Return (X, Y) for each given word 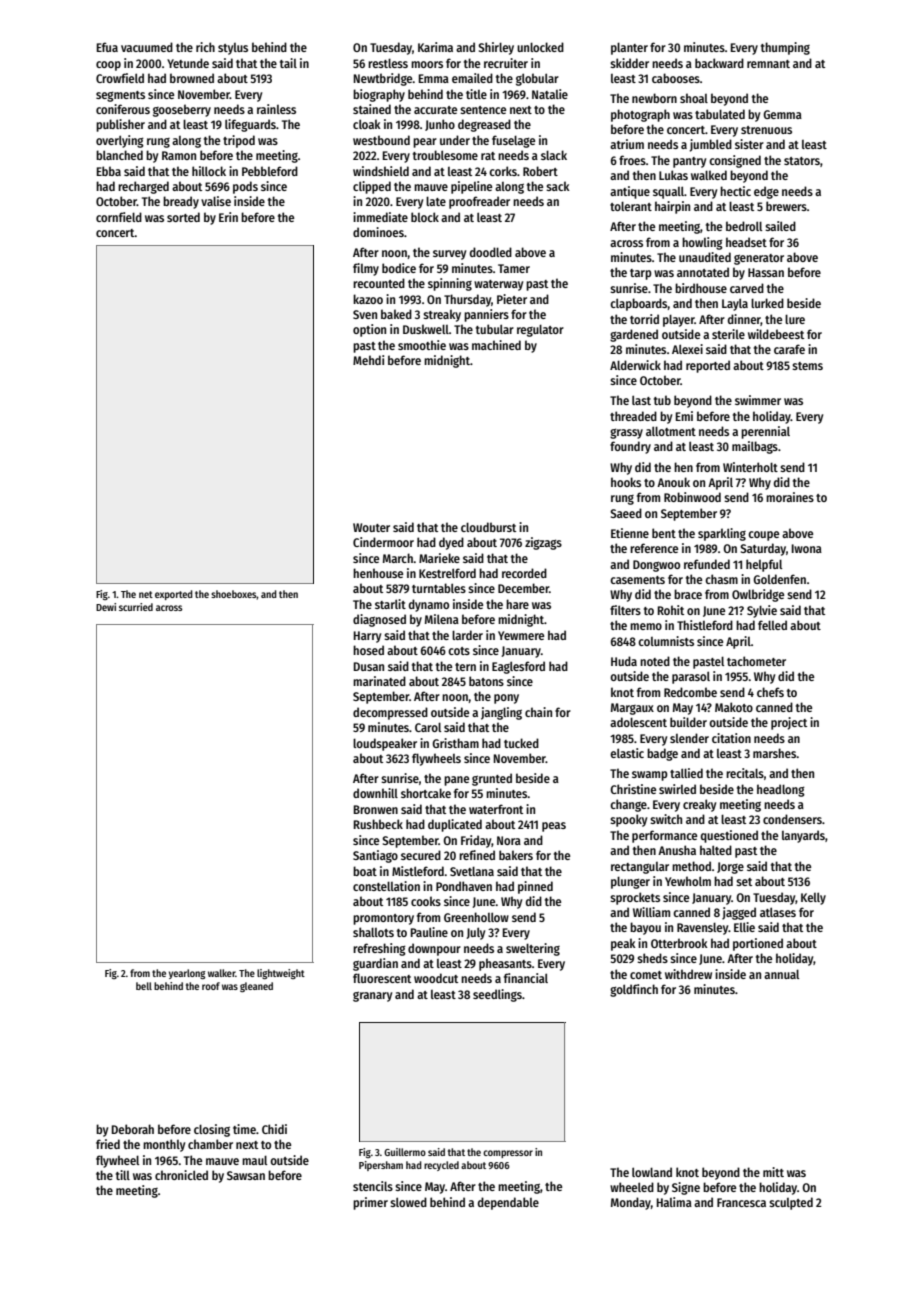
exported (174, 595)
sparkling (722, 534)
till (123, 1175)
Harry (367, 637)
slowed (408, 1202)
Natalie (550, 94)
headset (746, 242)
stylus (233, 49)
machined (496, 345)
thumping (785, 48)
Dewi (106, 607)
